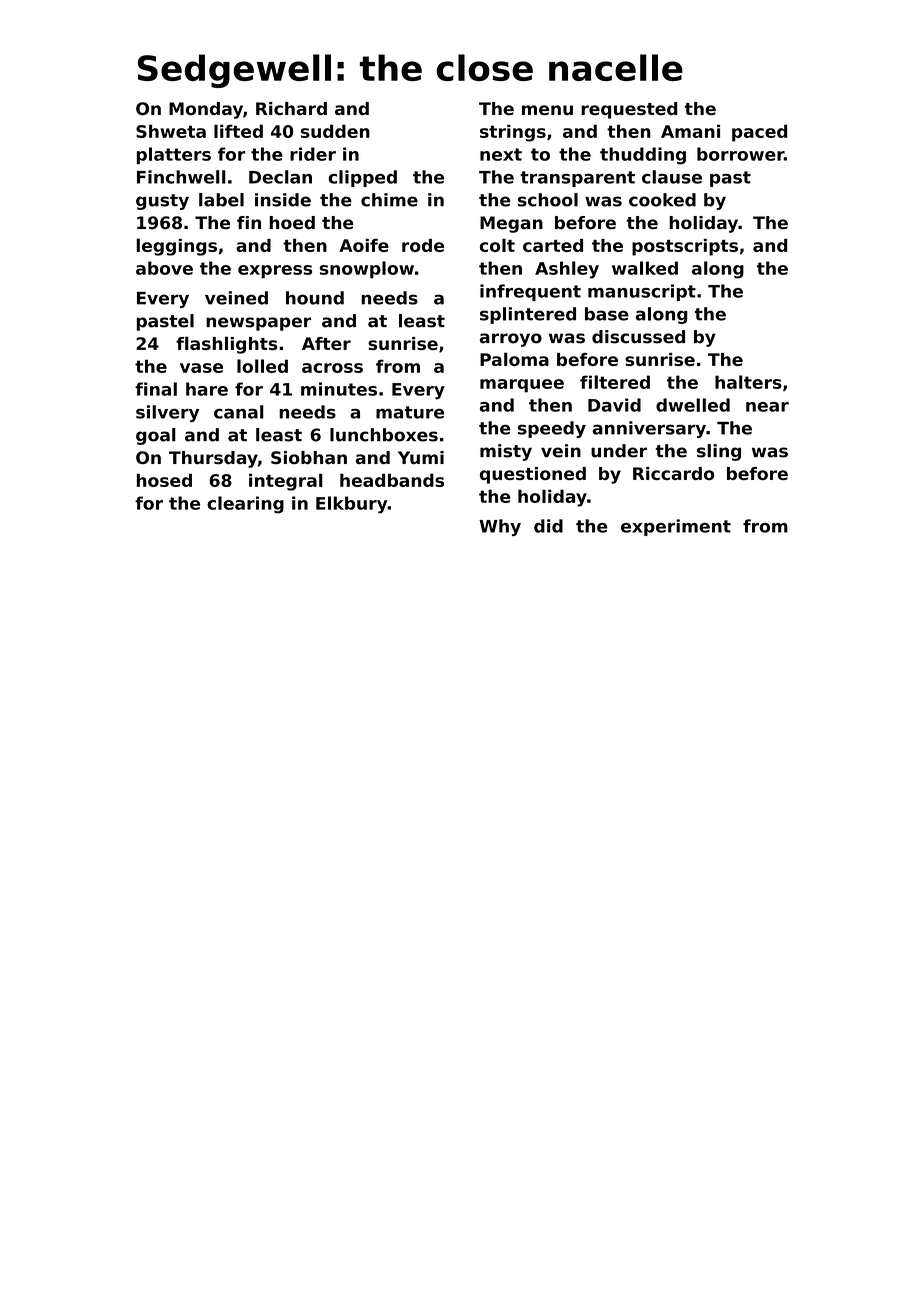 The height and width of the screenshot is (1314, 924). I want to click on dwelled, so click(693, 405).
